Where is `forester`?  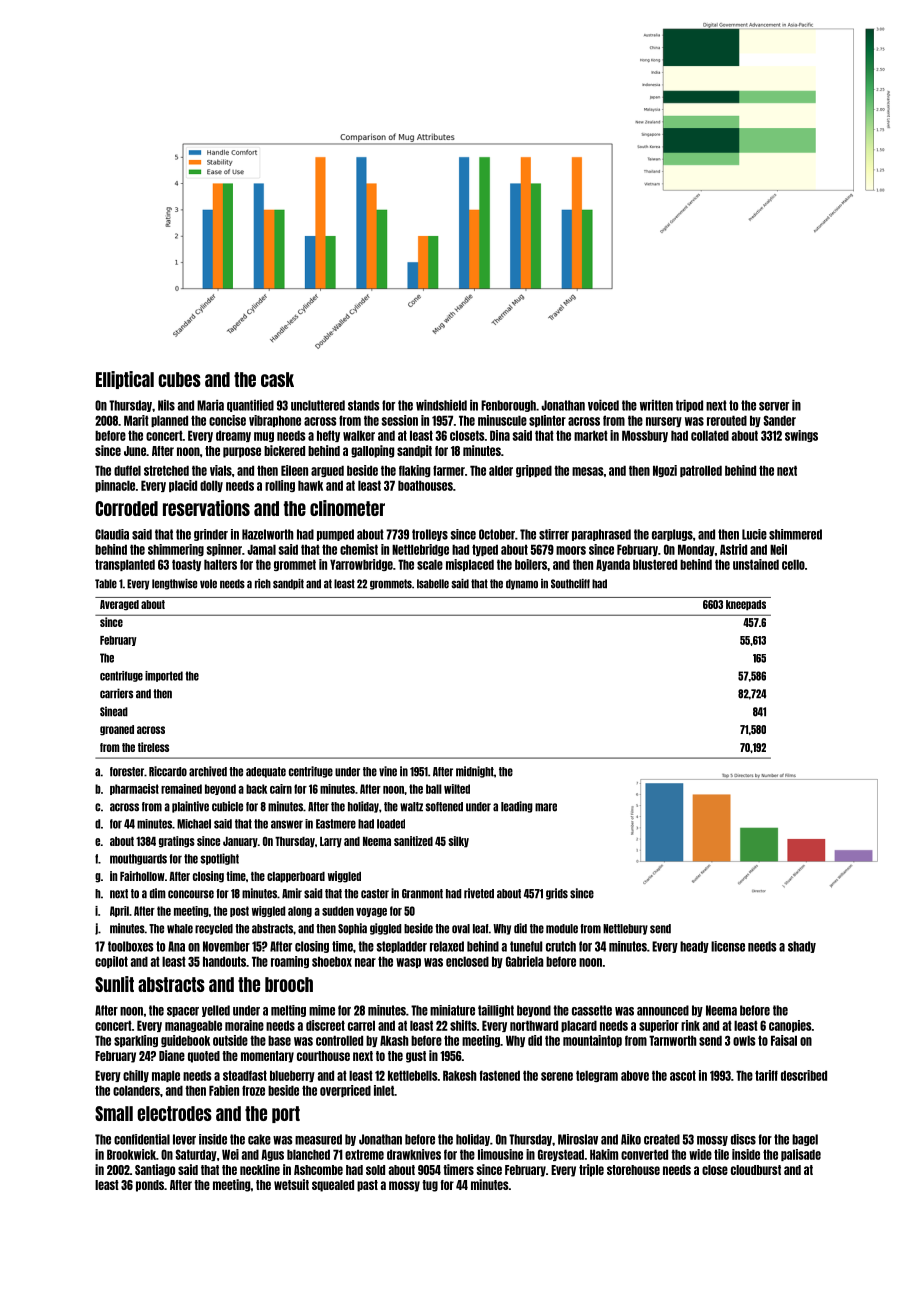 forester is located at coordinates (127, 772).
